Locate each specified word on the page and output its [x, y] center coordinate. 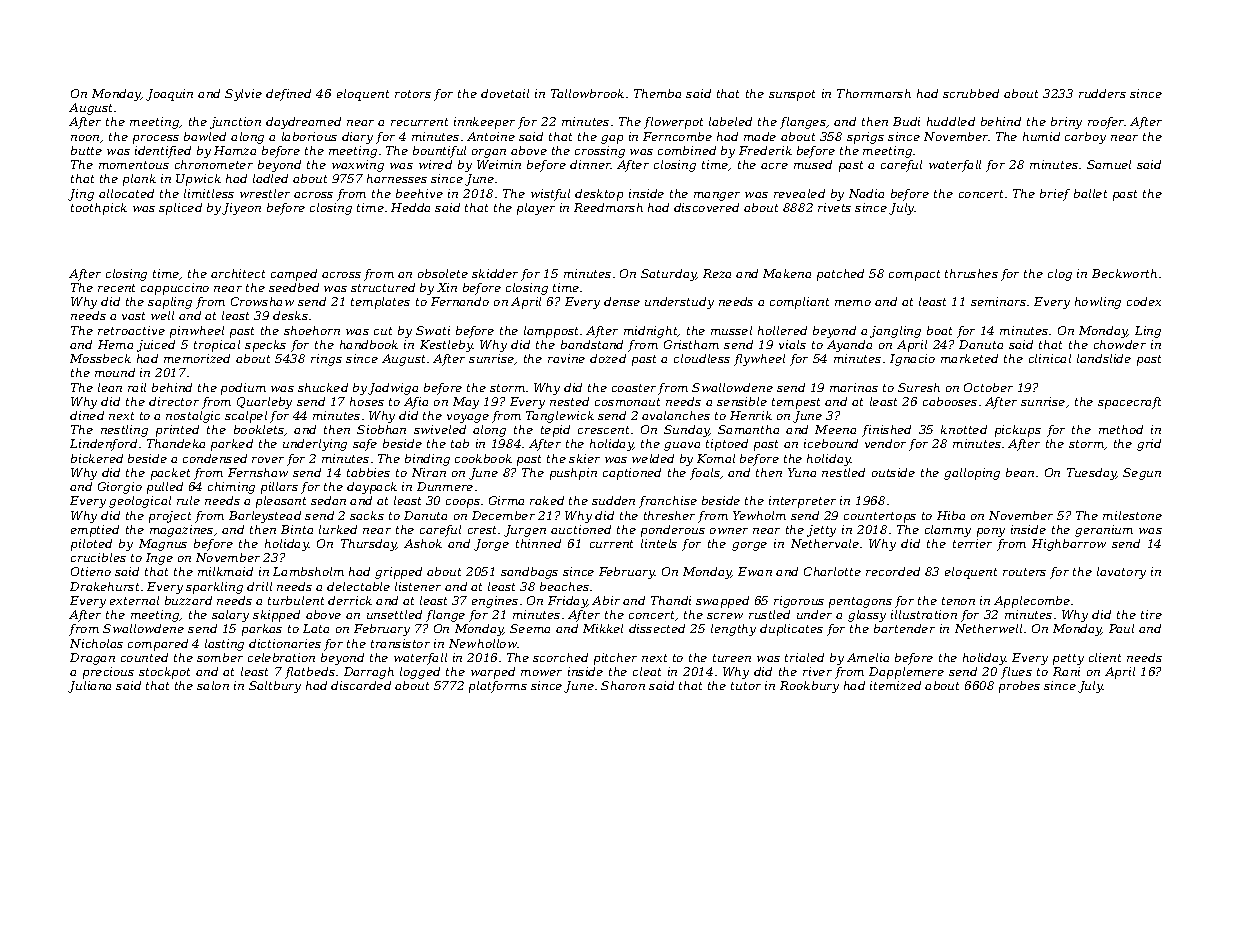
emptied [95, 531]
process [156, 139]
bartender [904, 628]
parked [232, 445]
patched [840, 275]
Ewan [755, 571]
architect [238, 273]
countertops [880, 517]
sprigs [865, 138]
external [134, 600]
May [466, 403]
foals [705, 474]
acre [774, 166]
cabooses [950, 401]
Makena [787, 273]
